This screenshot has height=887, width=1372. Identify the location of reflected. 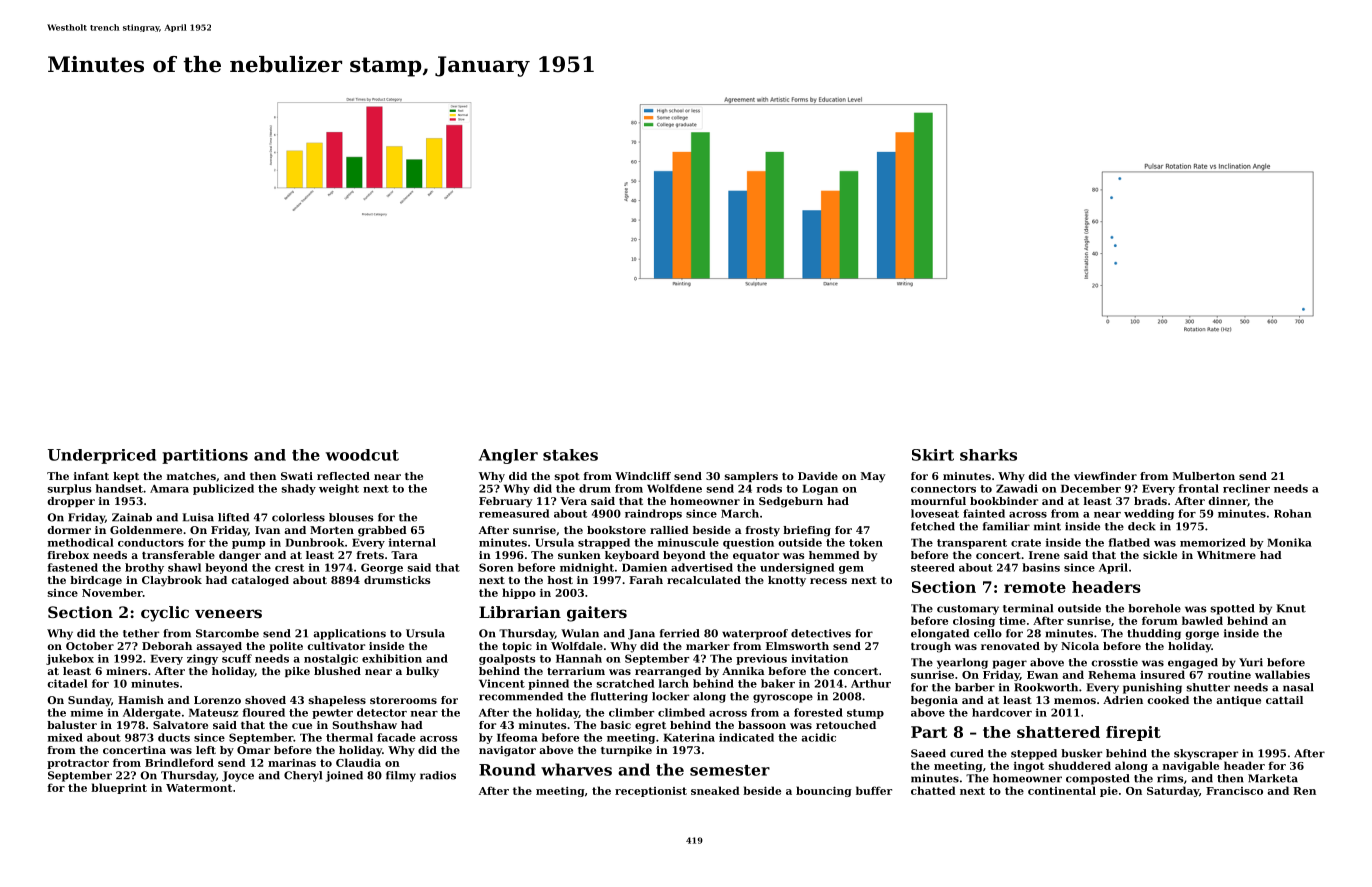
(343, 476).
